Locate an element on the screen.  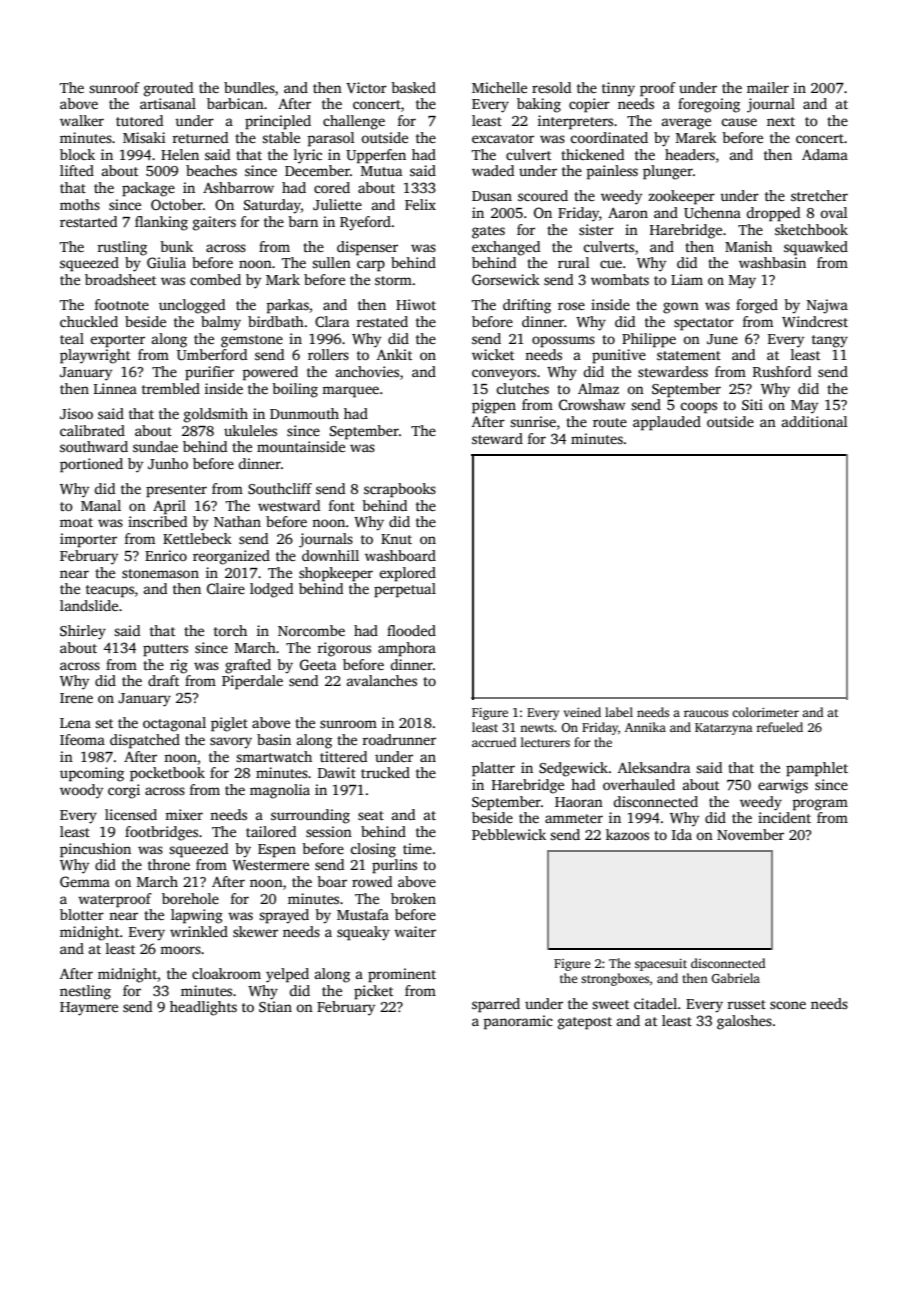
Knut is located at coordinates (396, 539).
